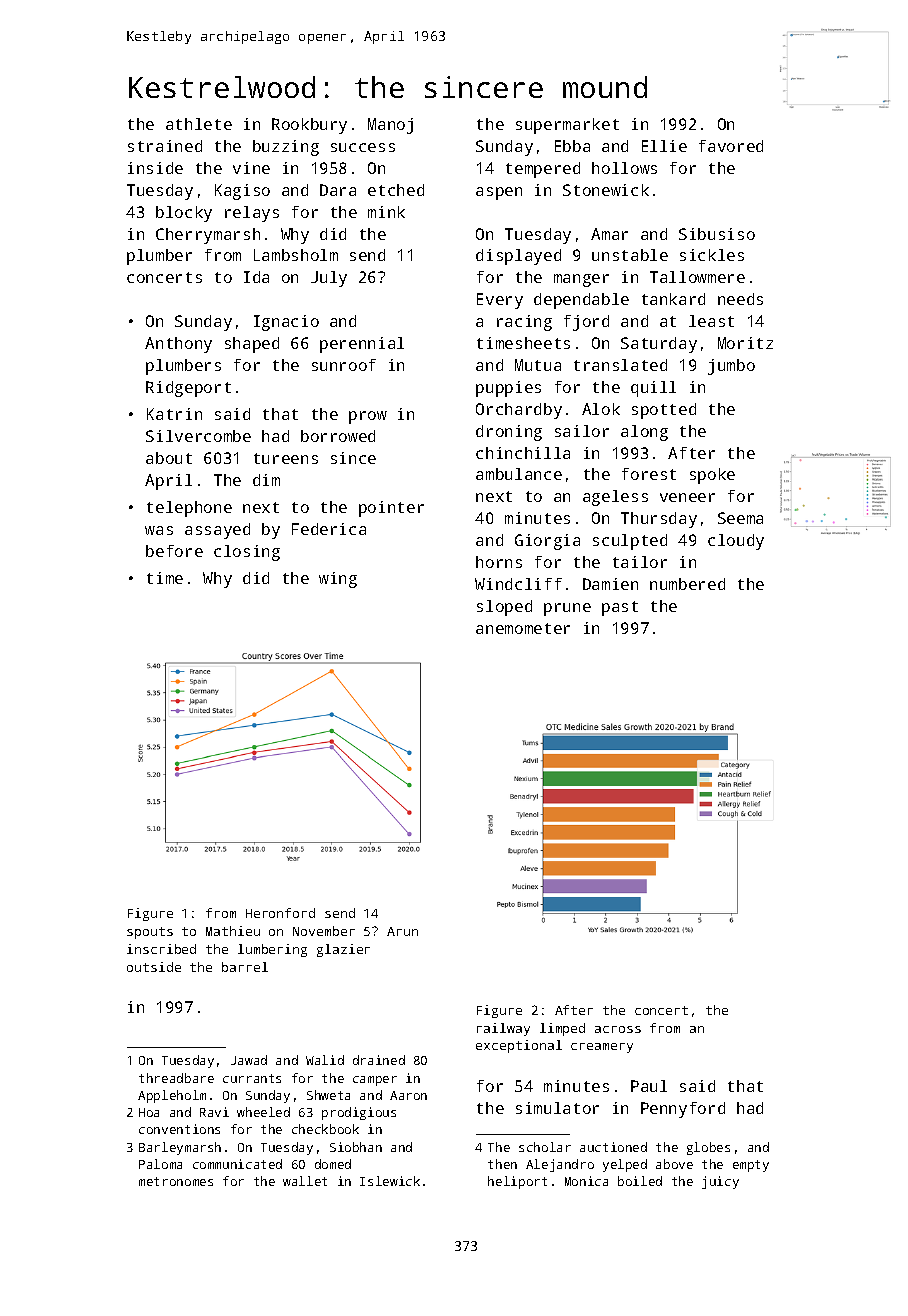 The image size is (908, 1316). Describe the element at coordinates (731, 146) in the screenshot. I see `favored` at that location.
